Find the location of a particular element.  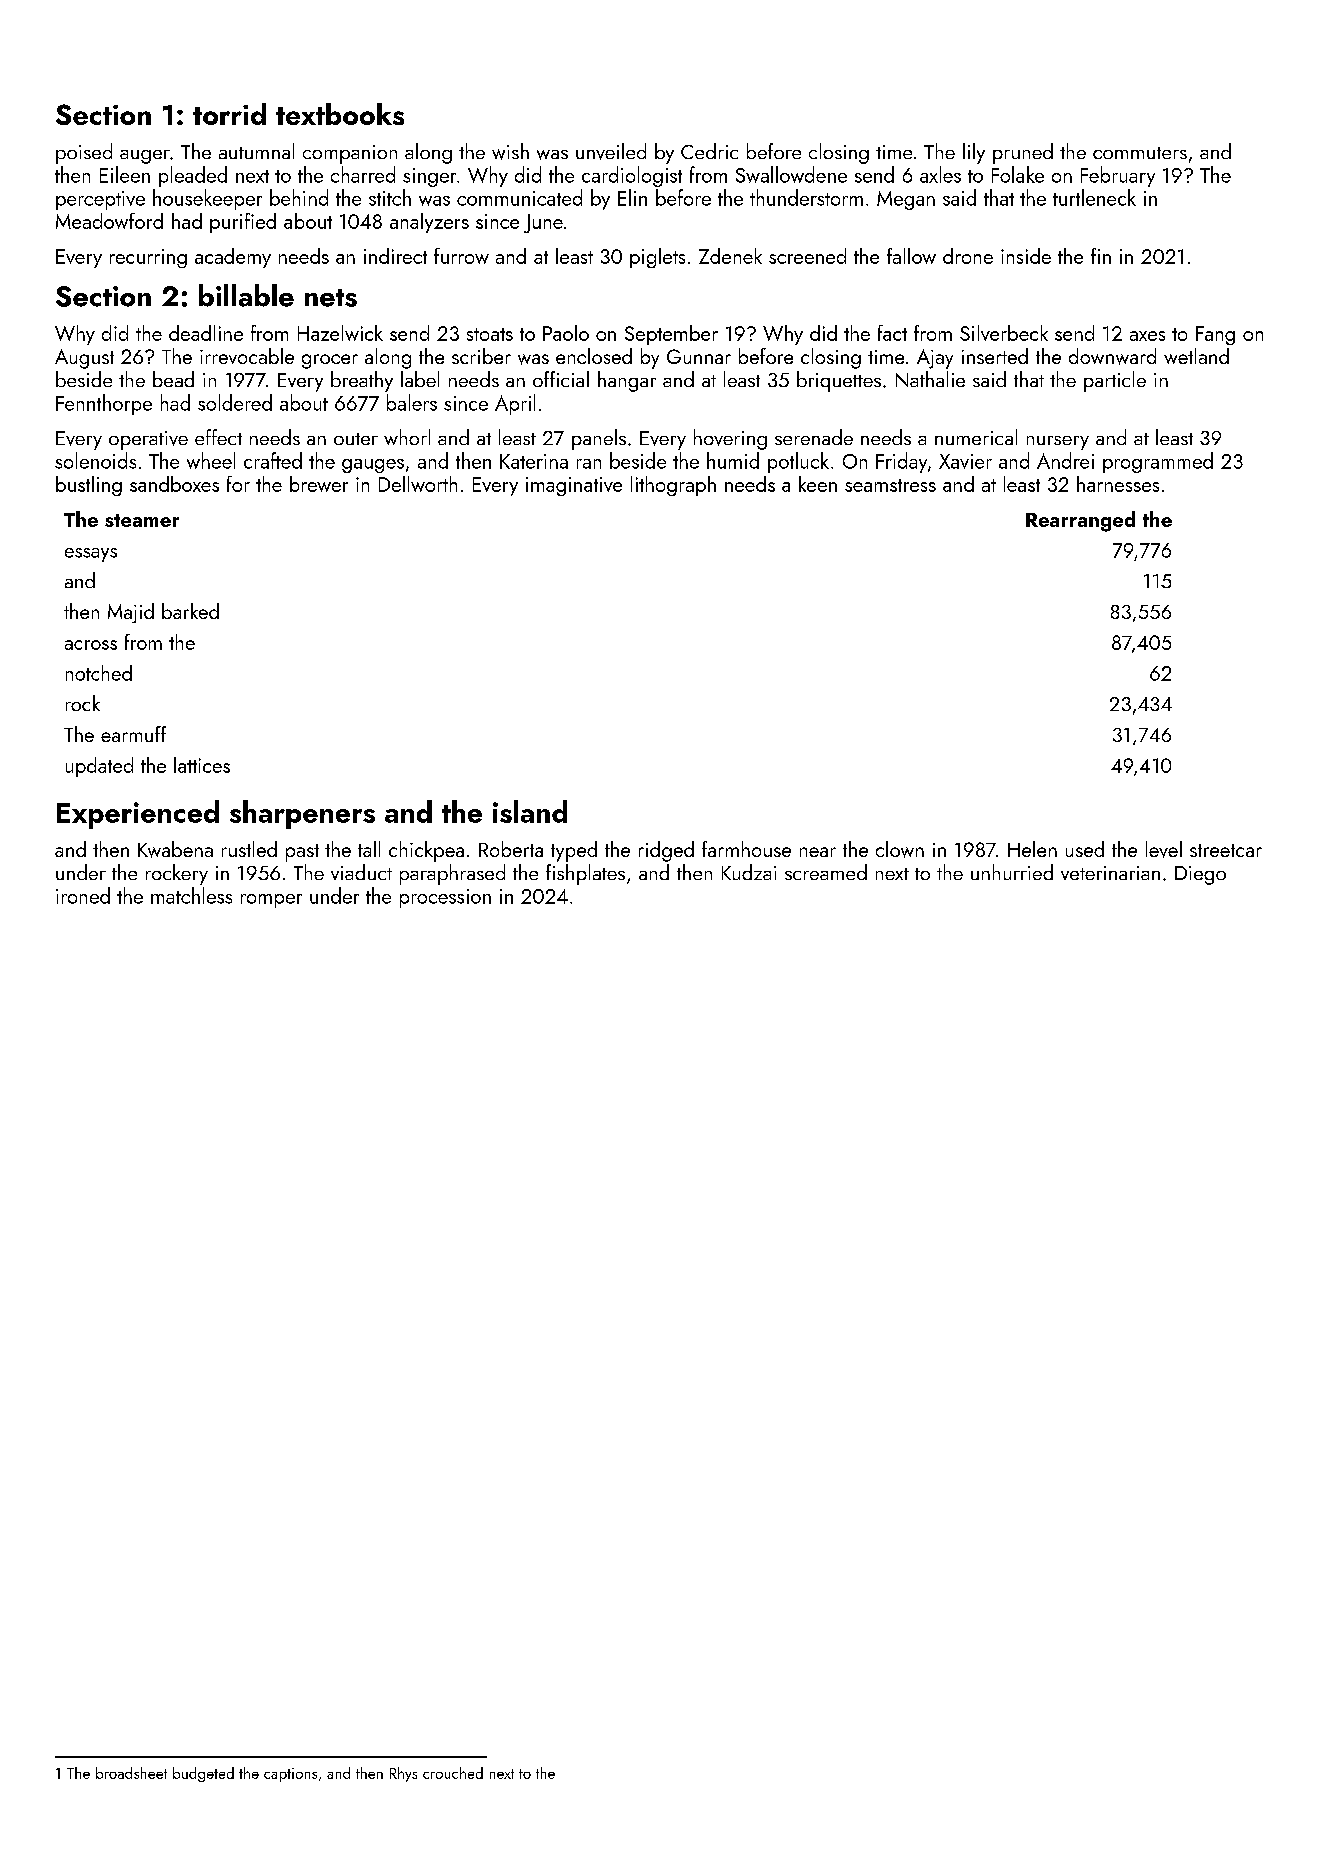

Rearranged is located at coordinates (1080, 521).
